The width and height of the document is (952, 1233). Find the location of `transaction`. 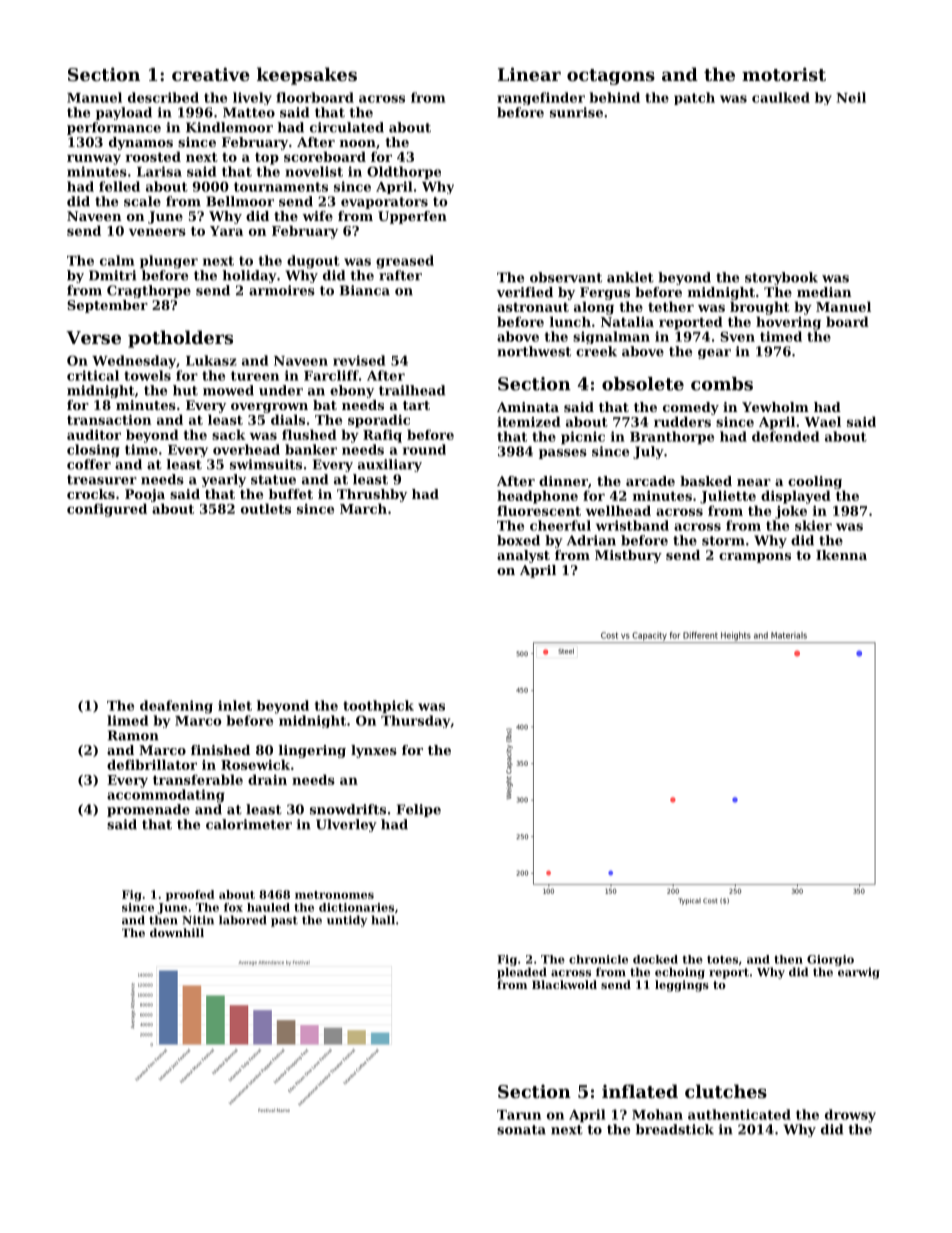

transaction is located at coordinates (109, 419).
